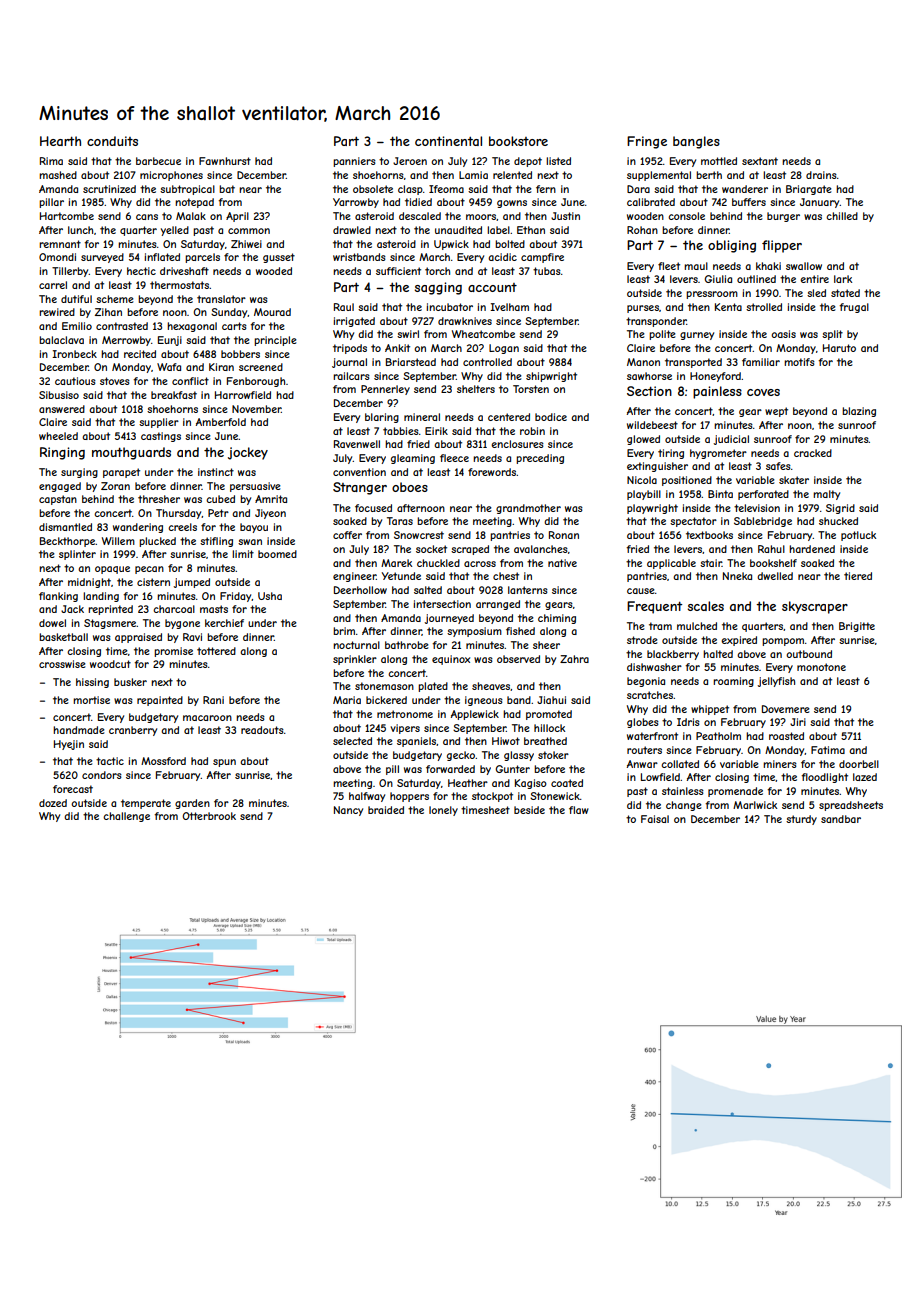  Describe the element at coordinates (687, 481) in the document. I see `positioned` at that location.
